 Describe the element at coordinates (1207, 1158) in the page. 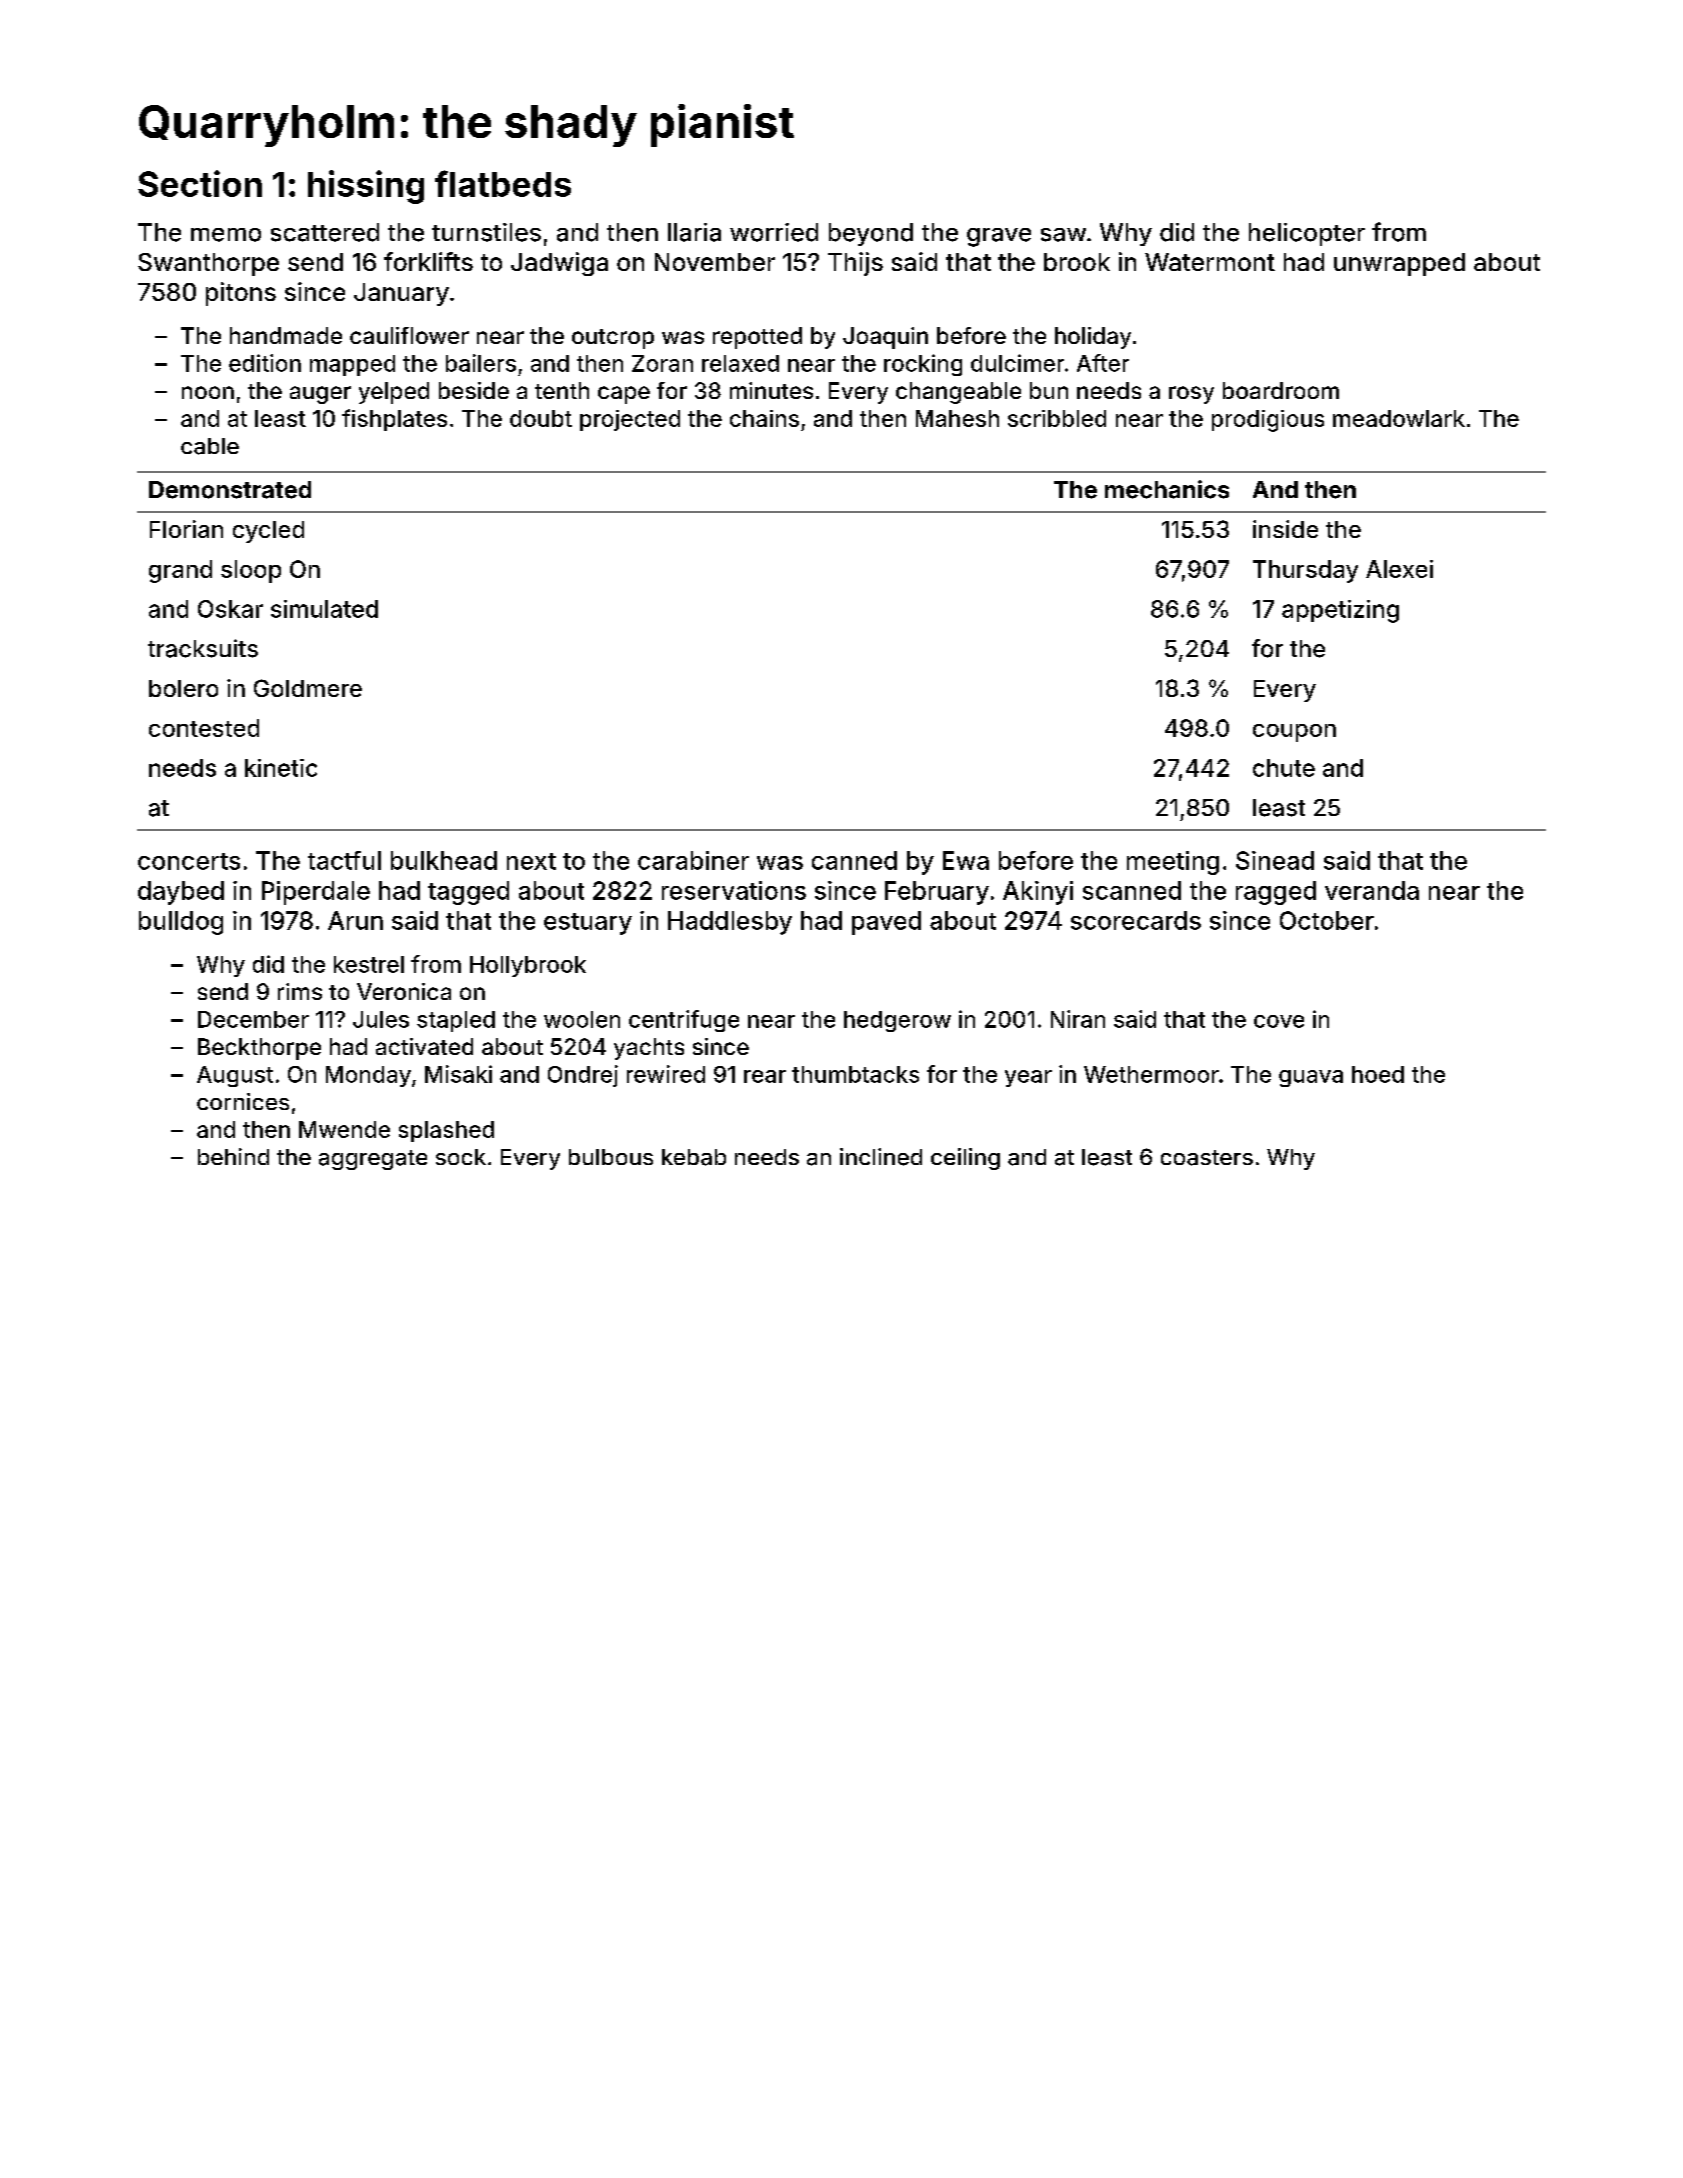

I see `coasters` at that location.
